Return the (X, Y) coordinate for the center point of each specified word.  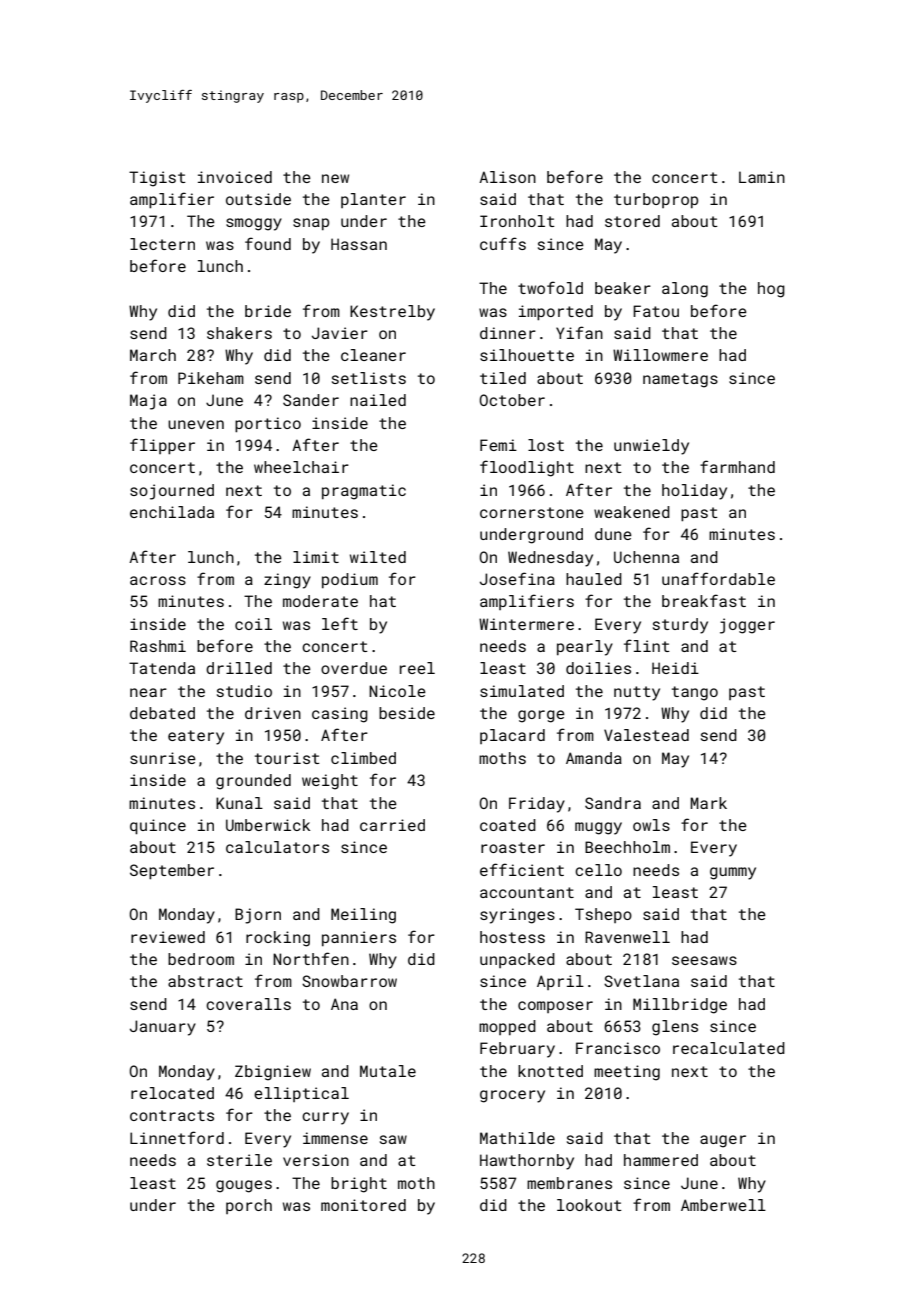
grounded (253, 782)
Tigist (157, 179)
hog (771, 290)
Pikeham (211, 378)
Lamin (762, 177)
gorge (541, 716)
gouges (244, 1186)
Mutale (388, 1071)
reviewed (168, 937)
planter (373, 200)
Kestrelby (392, 313)
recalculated (729, 1048)
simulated (522, 691)
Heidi (675, 668)
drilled (239, 668)
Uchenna (646, 557)
